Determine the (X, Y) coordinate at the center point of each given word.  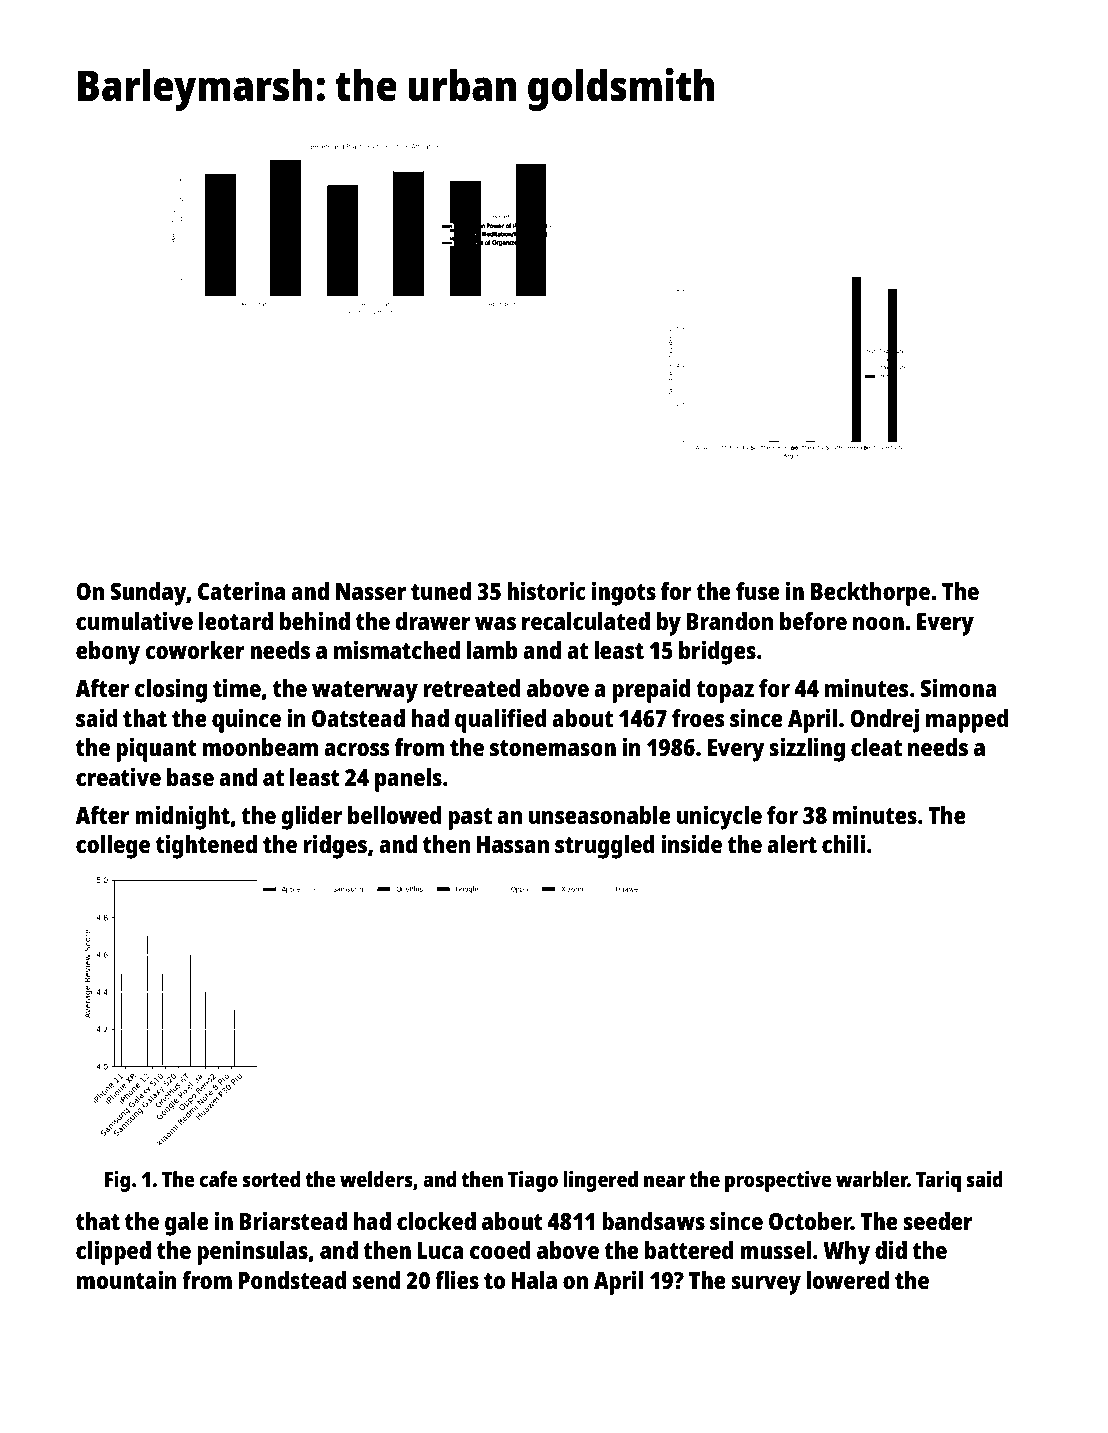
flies (457, 1279)
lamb (492, 650)
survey (766, 1285)
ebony (108, 653)
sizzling (807, 749)
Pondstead (292, 1280)
